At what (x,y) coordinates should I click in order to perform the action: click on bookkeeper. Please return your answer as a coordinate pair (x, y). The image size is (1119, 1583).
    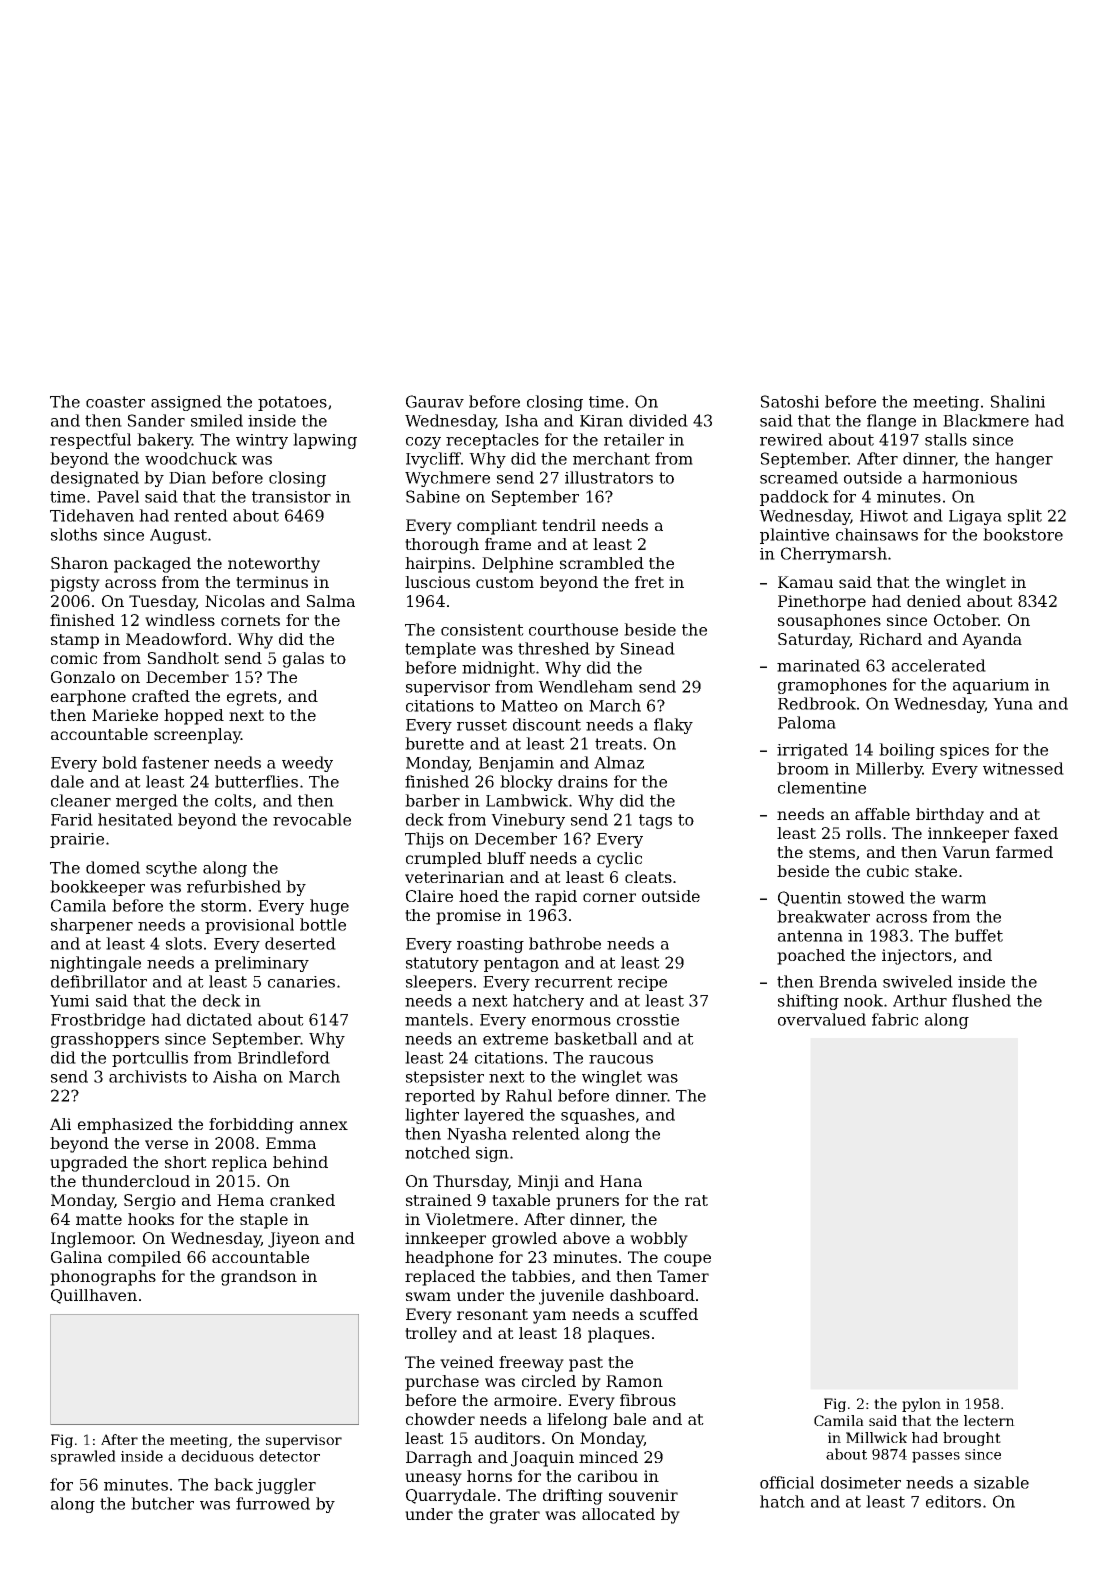
    Looking at the image, I should click on (97, 888).
